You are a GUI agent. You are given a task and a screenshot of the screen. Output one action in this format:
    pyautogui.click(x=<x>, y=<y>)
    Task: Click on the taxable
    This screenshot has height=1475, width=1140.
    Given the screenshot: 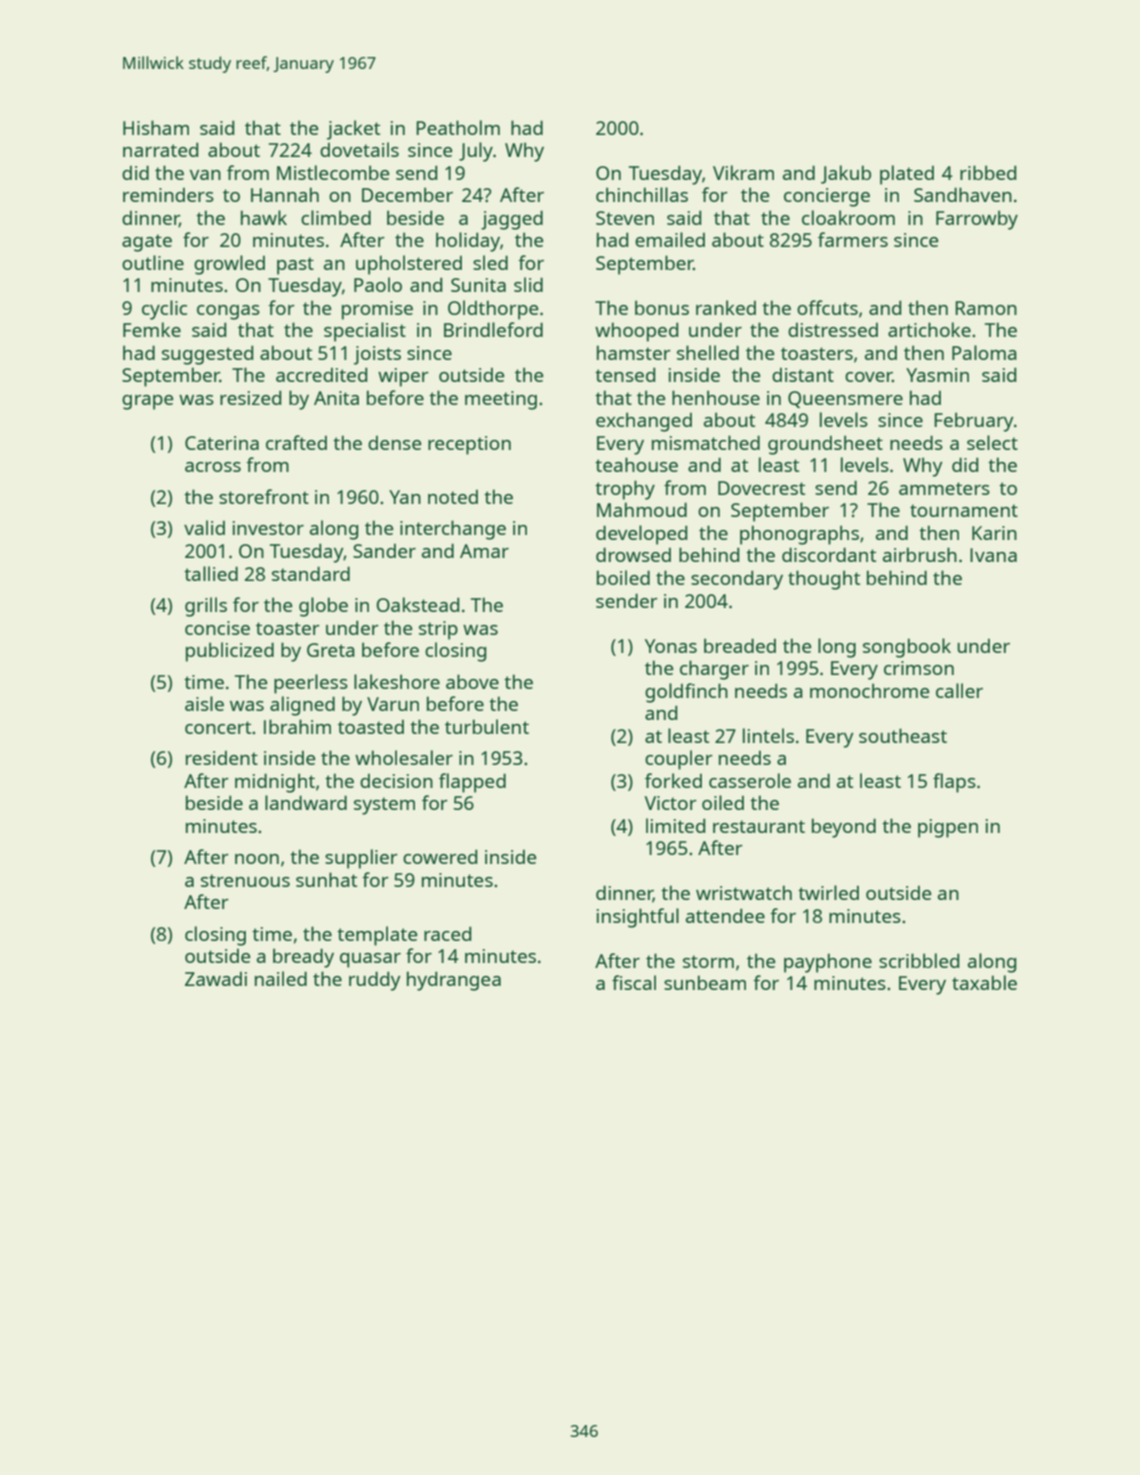 What is the action you would take?
    pyautogui.click(x=984, y=982)
